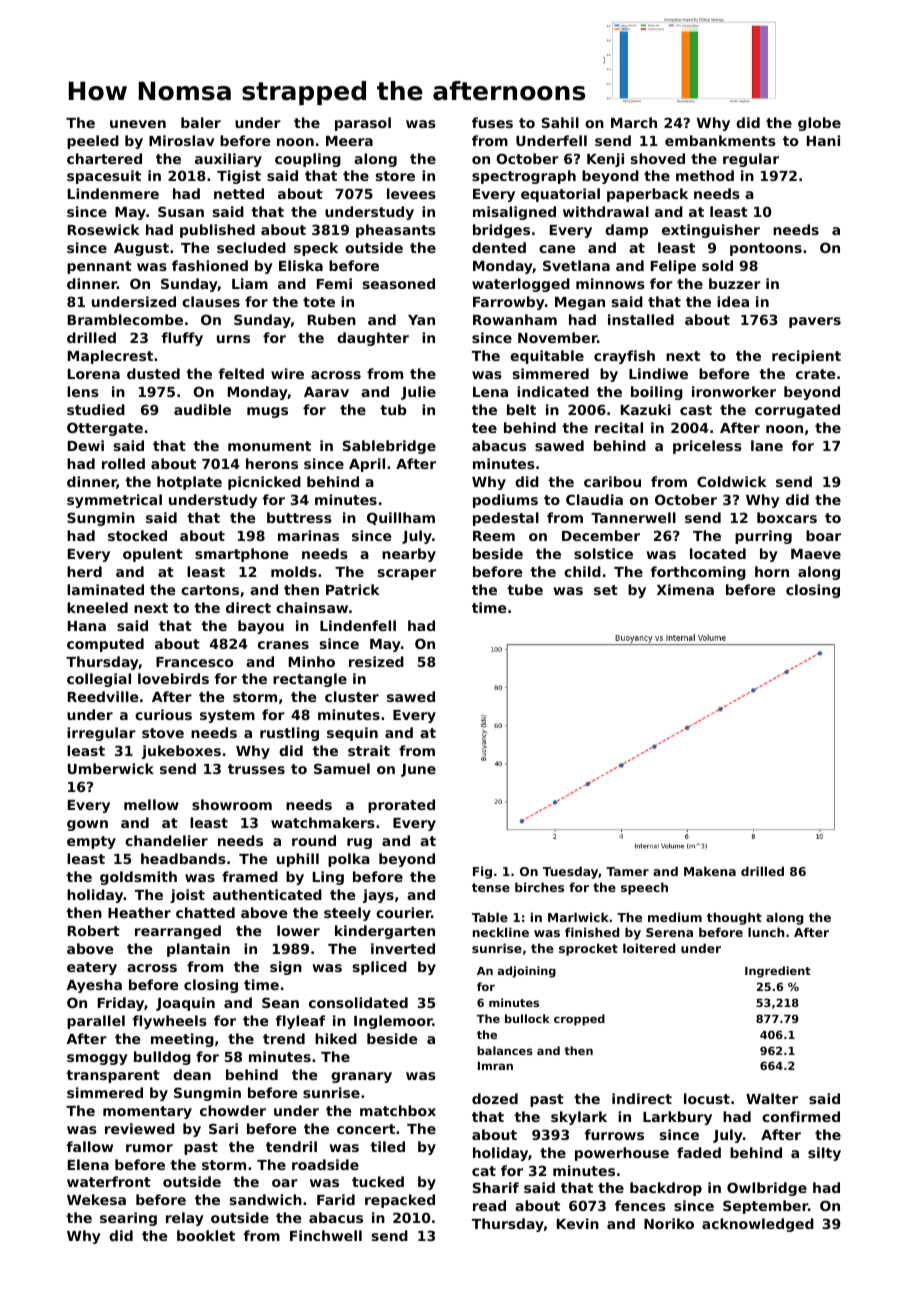 The image size is (908, 1316). What do you see at coordinates (633, 517) in the screenshot?
I see `Tannerwell` at bounding box center [633, 517].
